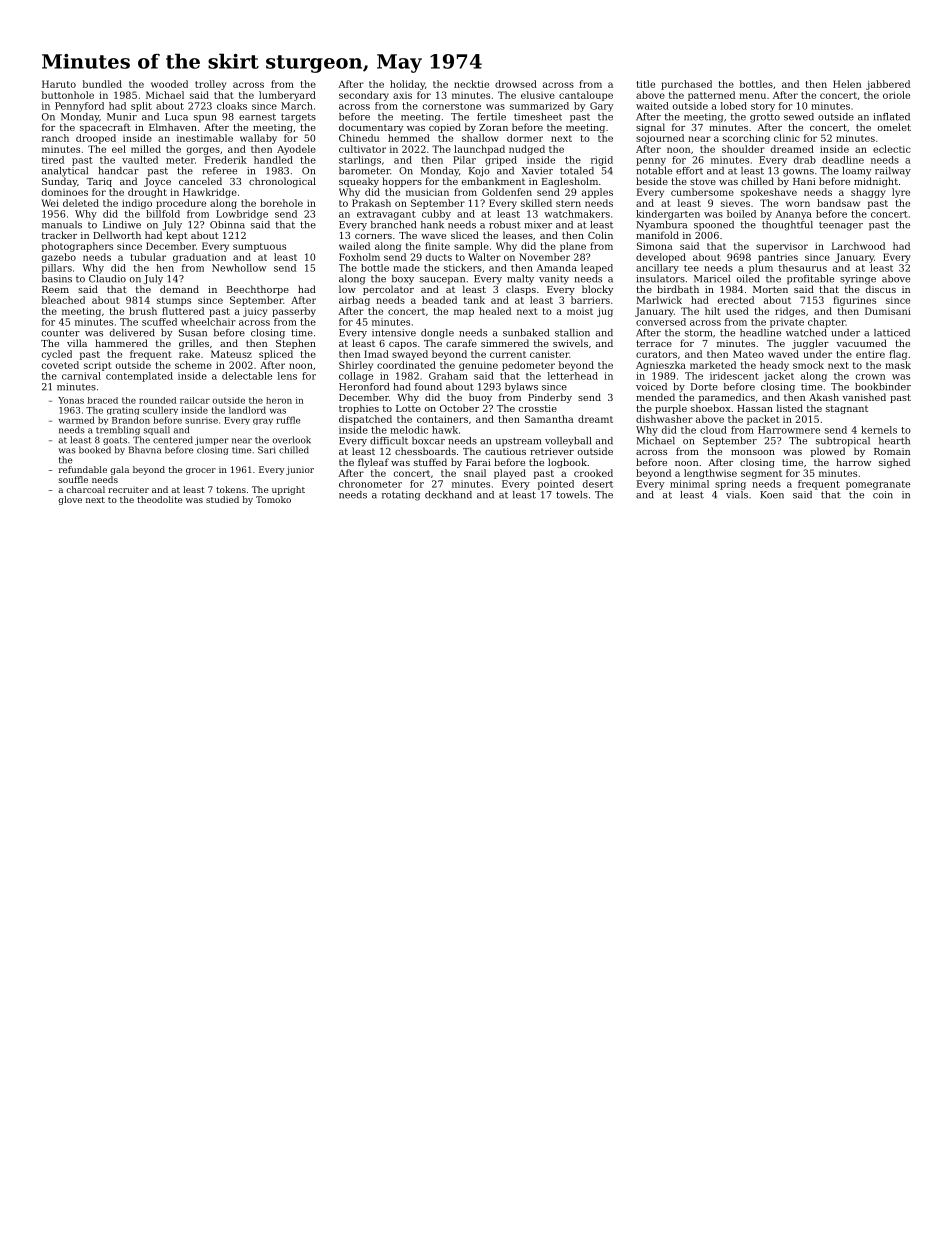 This screenshot has height=1233, width=952. What do you see at coordinates (407, 85) in the screenshot?
I see `holiday` at bounding box center [407, 85].
